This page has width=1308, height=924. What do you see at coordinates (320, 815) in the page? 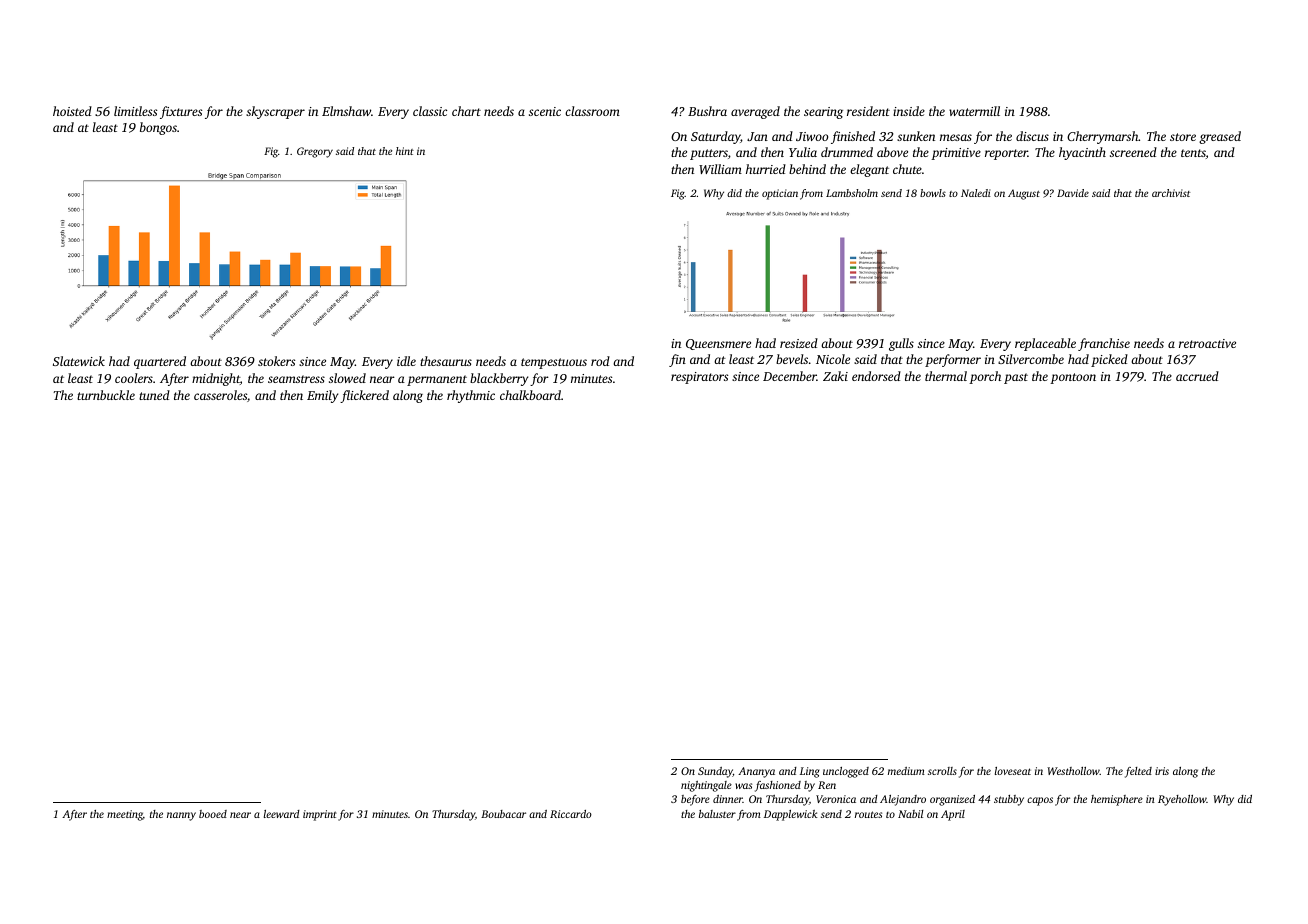
I see `imprint` at bounding box center [320, 815].
